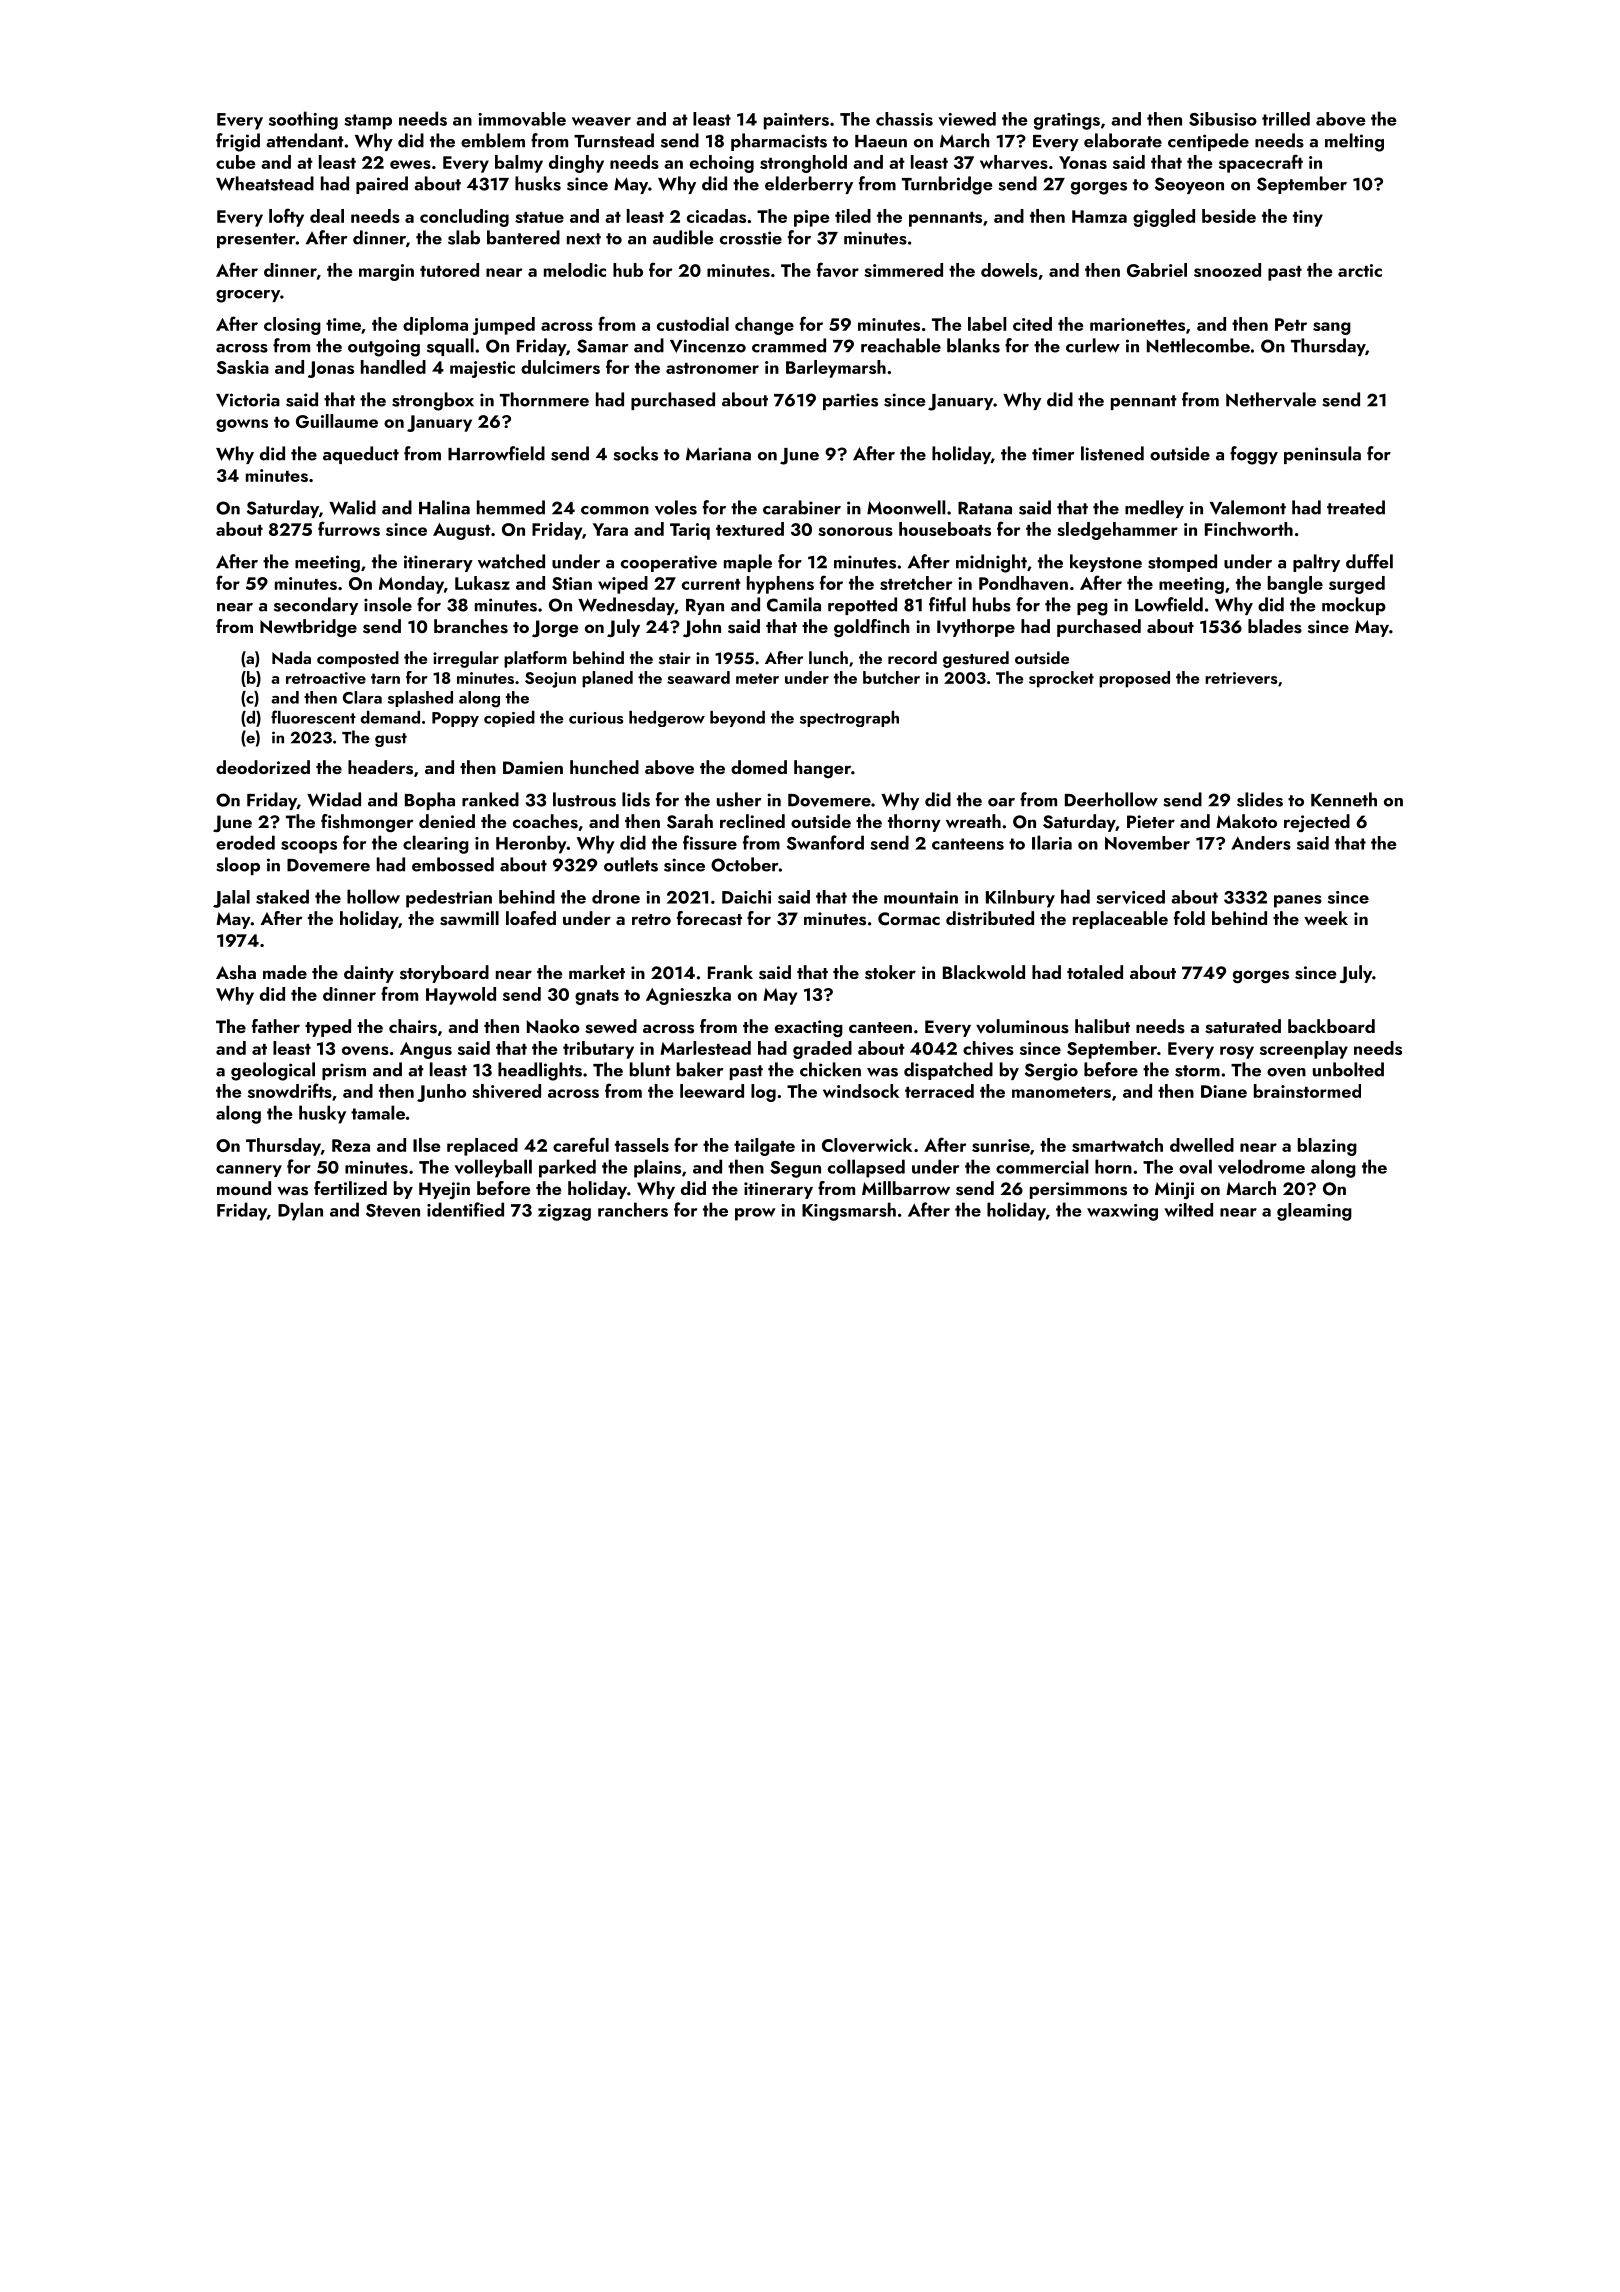 This screenshot has width=1620, height=2292. What do you see at coordinates (690, 821) in the screenshot?
I see `Sarah` at bounding box center [690, 821].
